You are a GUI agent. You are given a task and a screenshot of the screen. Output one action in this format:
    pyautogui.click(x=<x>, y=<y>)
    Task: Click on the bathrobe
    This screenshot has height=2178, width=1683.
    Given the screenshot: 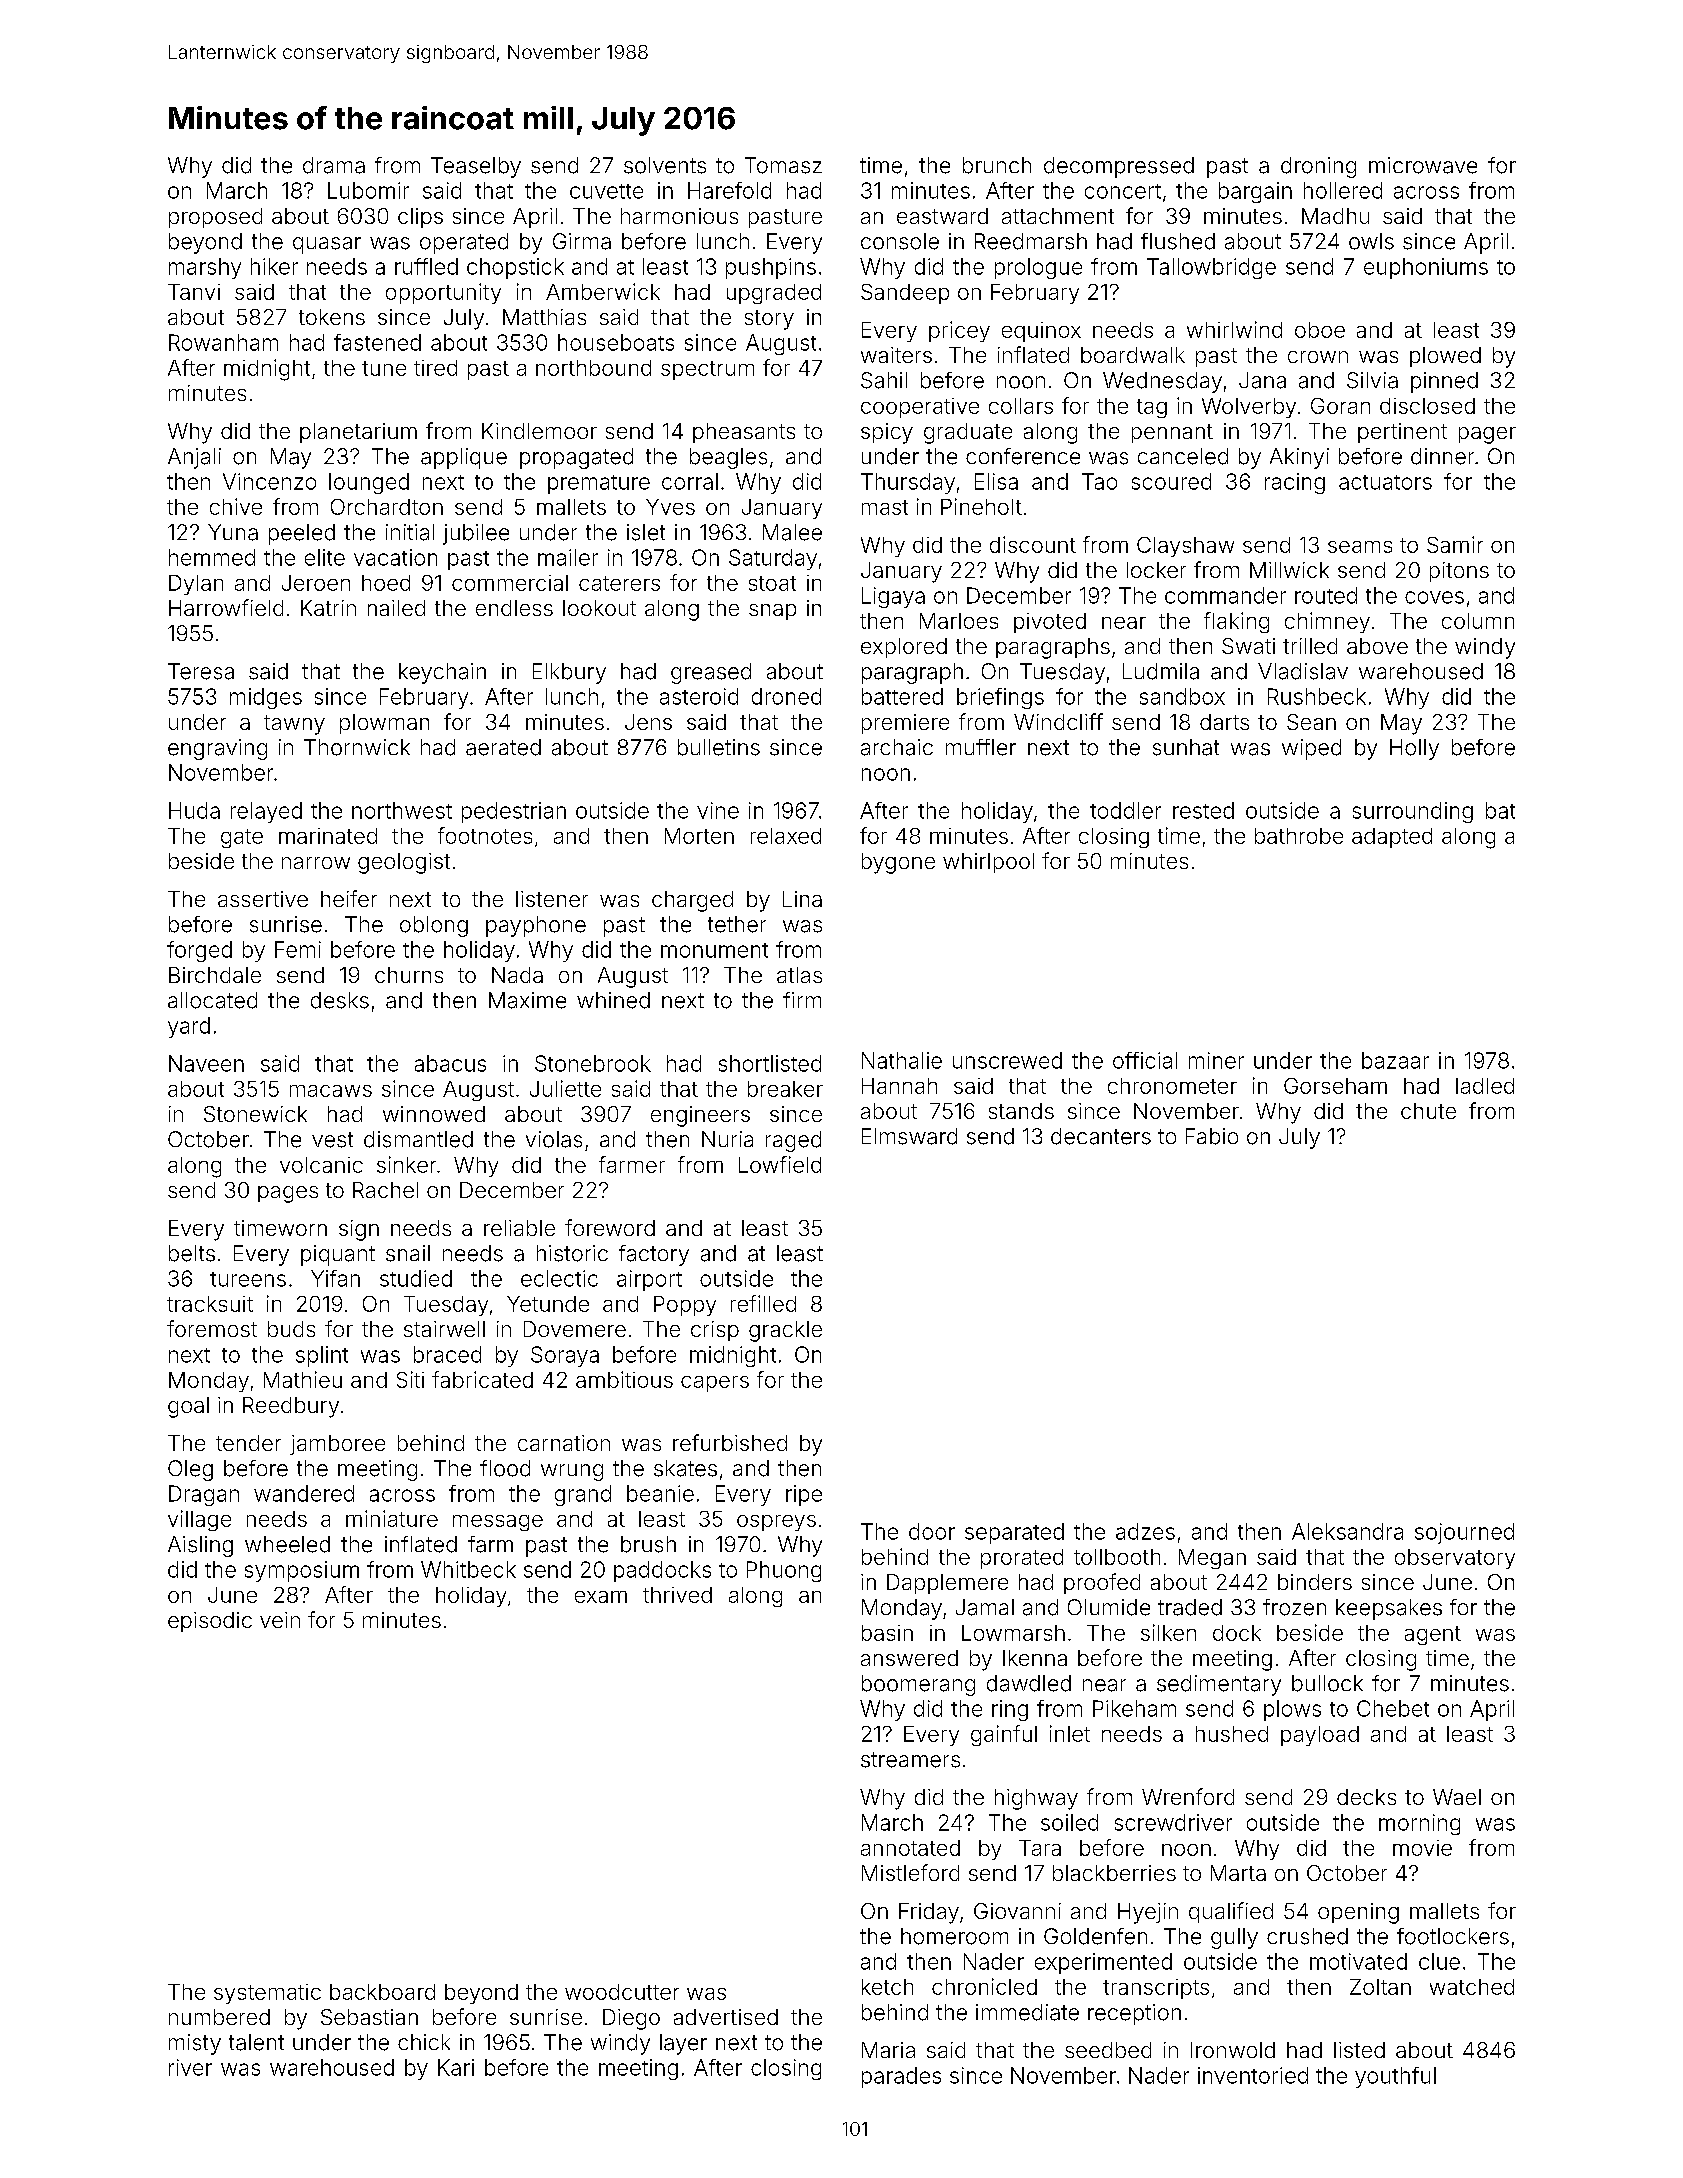 What is the action you would take?
    pyautogui.click(x=1299, y=836)
